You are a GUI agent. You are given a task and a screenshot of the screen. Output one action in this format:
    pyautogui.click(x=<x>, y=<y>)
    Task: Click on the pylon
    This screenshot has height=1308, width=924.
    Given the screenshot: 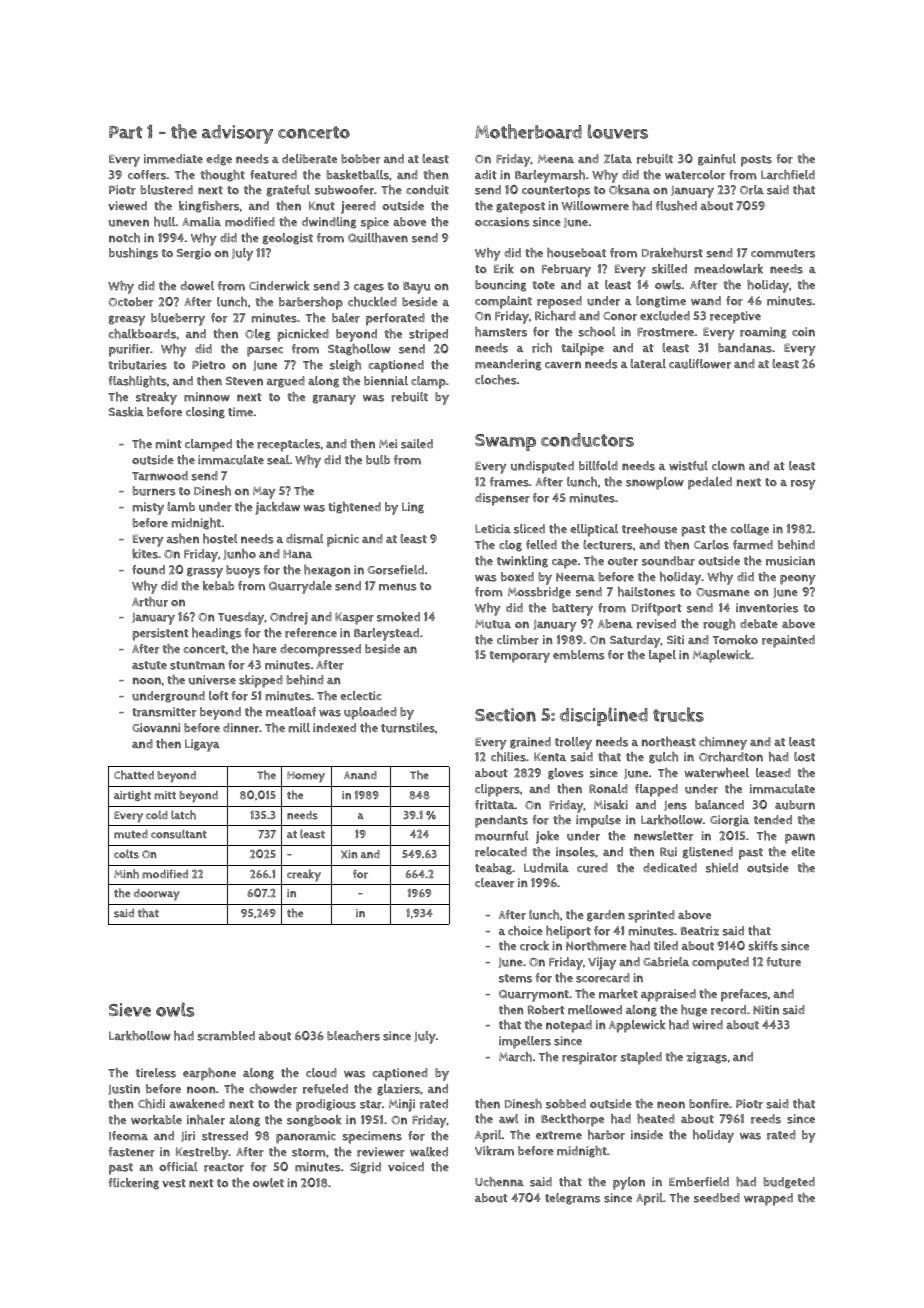 What is the action you would take?
    pyautogui.click(x=629, y=1183)
